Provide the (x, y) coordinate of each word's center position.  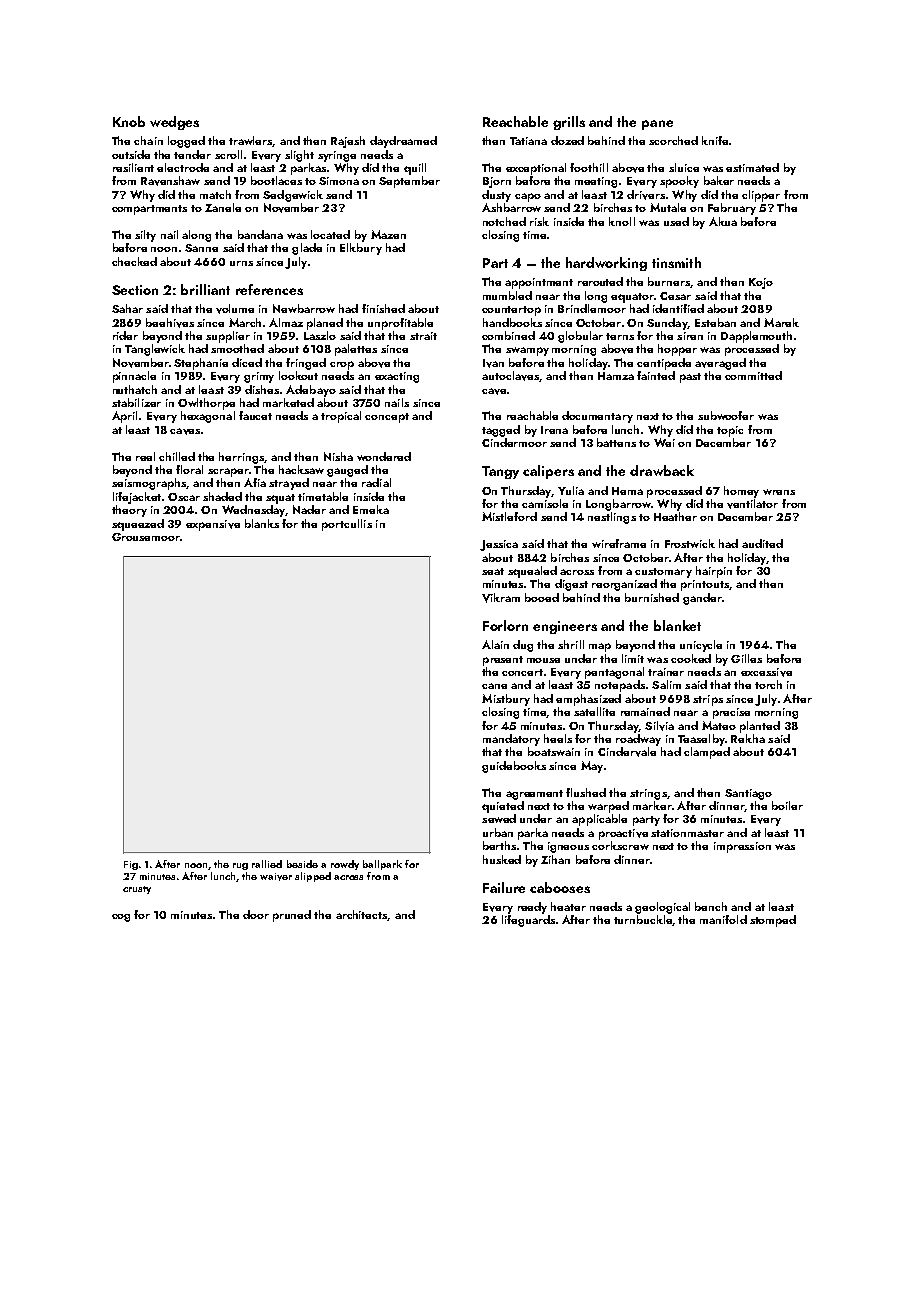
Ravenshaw (170, 181)
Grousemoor (145, 537)
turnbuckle (643, 919)
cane (494, 686)
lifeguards (528, 921)
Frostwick (690, 543)
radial (376, 482)
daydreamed (403, 142)
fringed (306, 364)
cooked (691, 658)
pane (657, 125)
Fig (131, 865)
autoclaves (510, 376)
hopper (677, 350)
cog (121, 918)
